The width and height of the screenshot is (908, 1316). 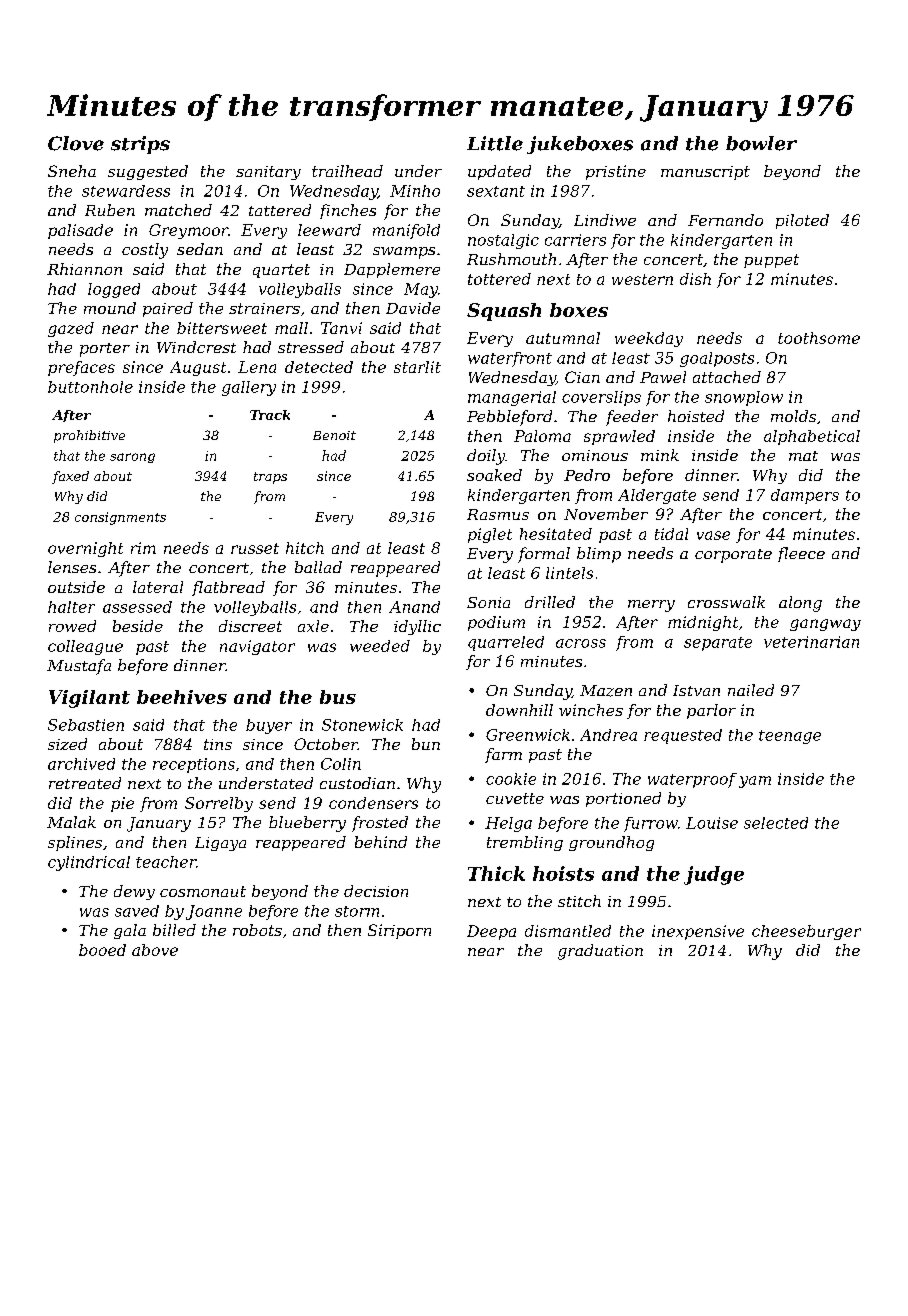 I want to click on above, so click(x=155, y=950).
